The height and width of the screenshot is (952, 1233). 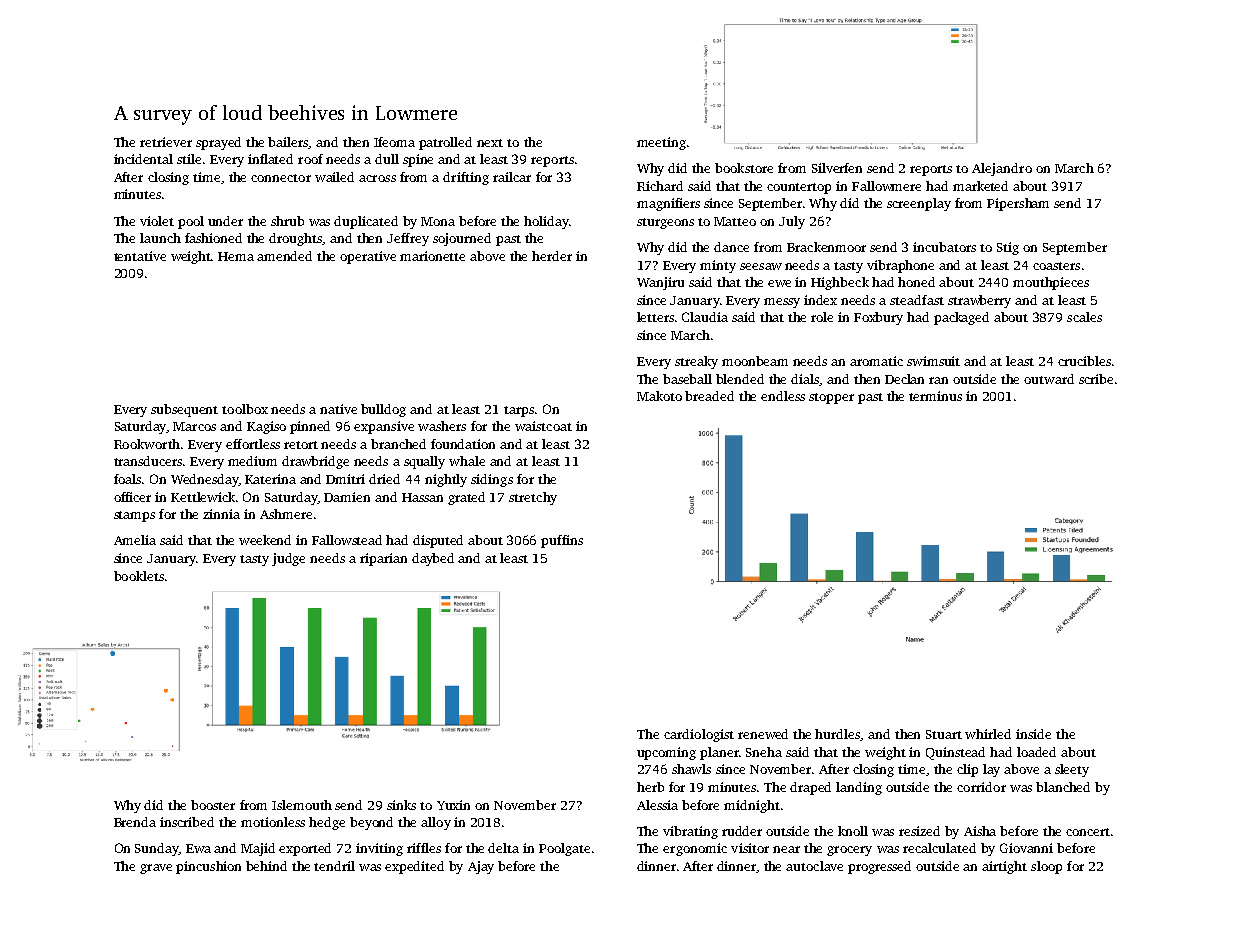 What do you see at coordinates (666, 753) in the screenshot?
I see `upcoming` at bounding box center [666, 753].
